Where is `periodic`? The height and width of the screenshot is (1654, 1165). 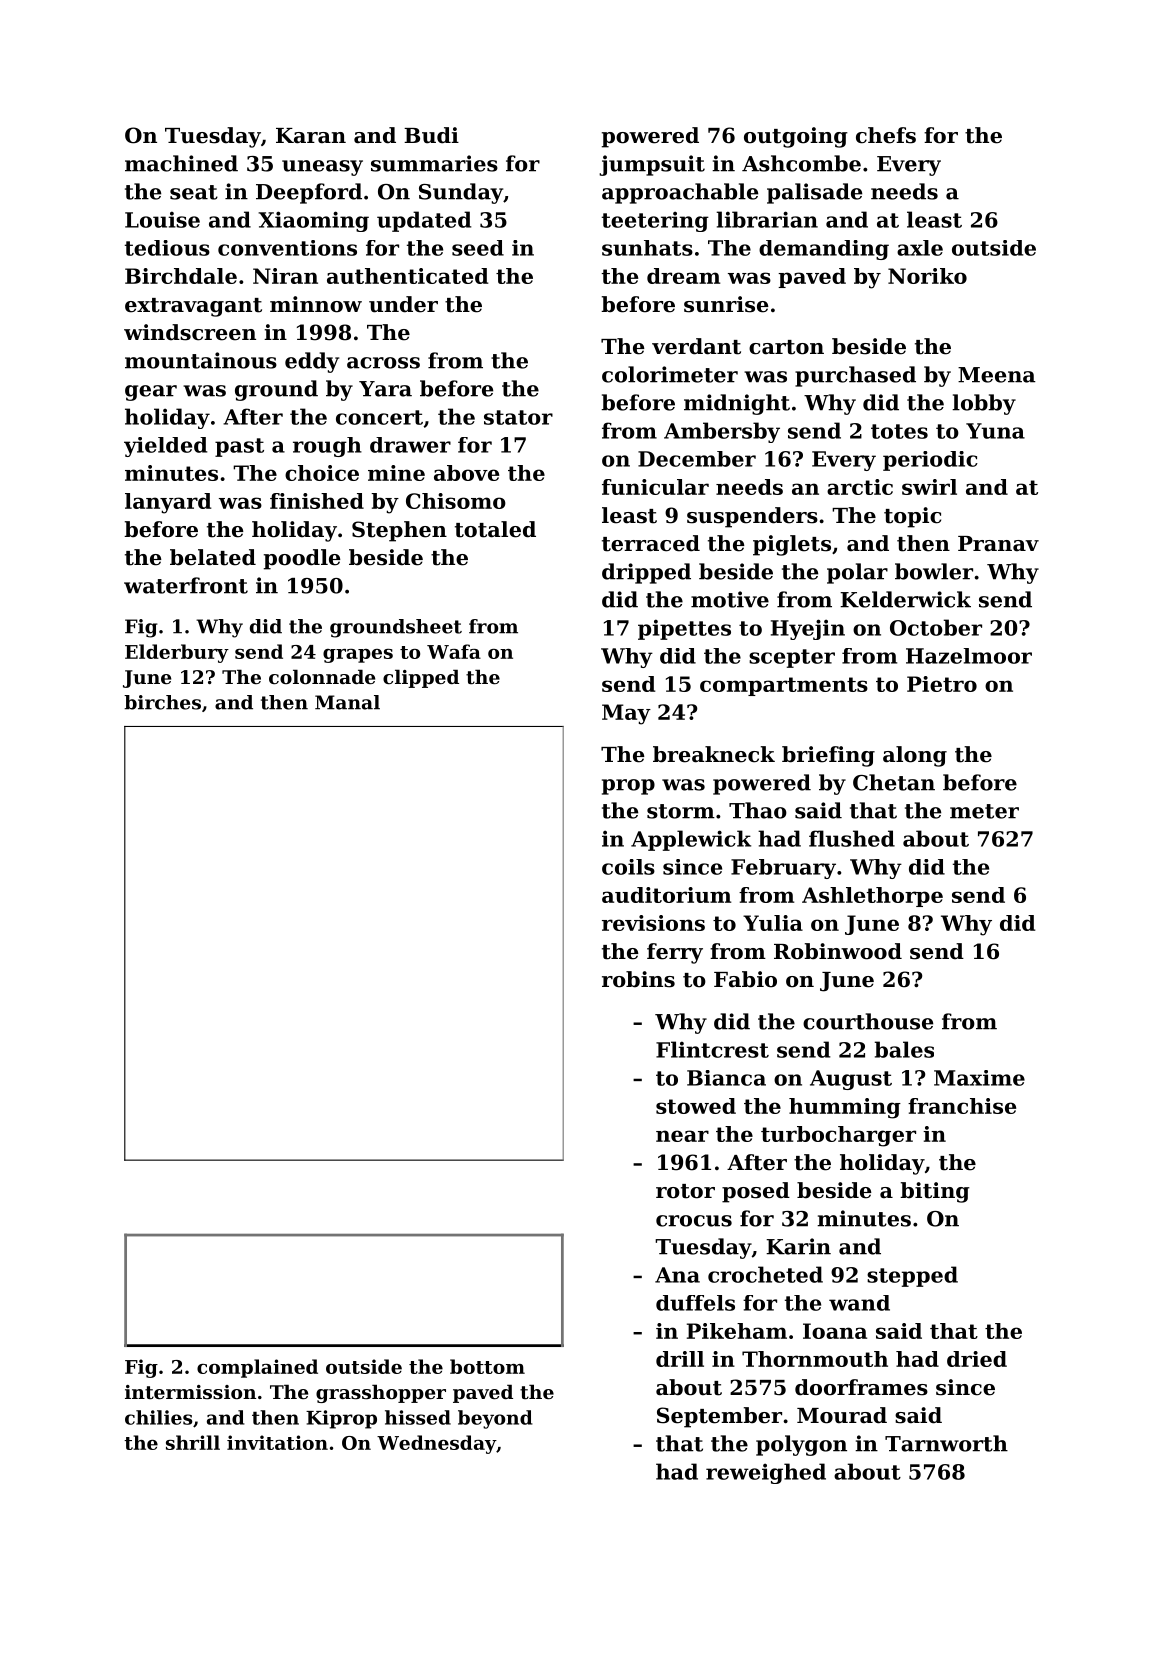
periodic is located at coordinates (930, 461).
